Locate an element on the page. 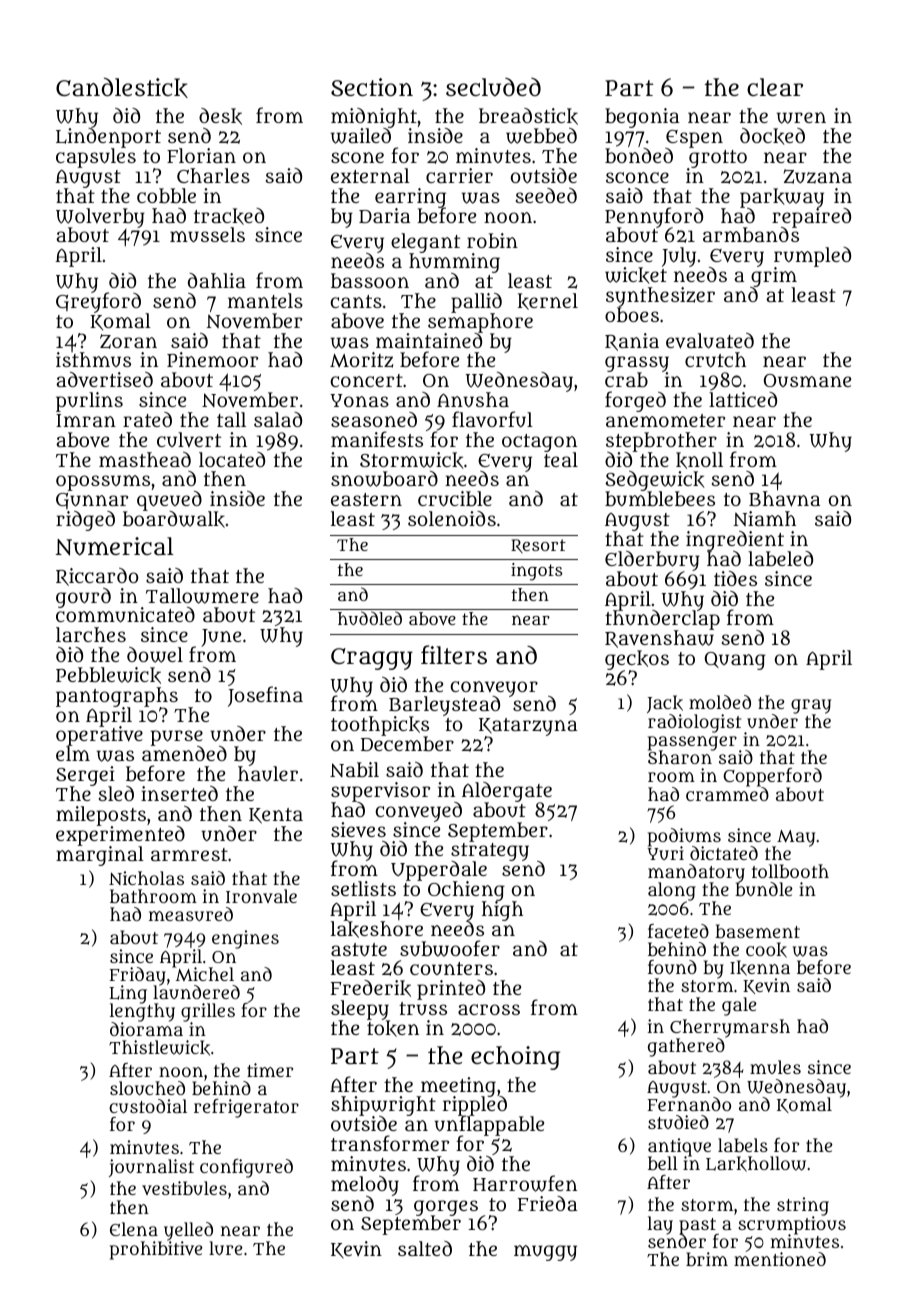  podiums is located at coordinates (684, 837).
